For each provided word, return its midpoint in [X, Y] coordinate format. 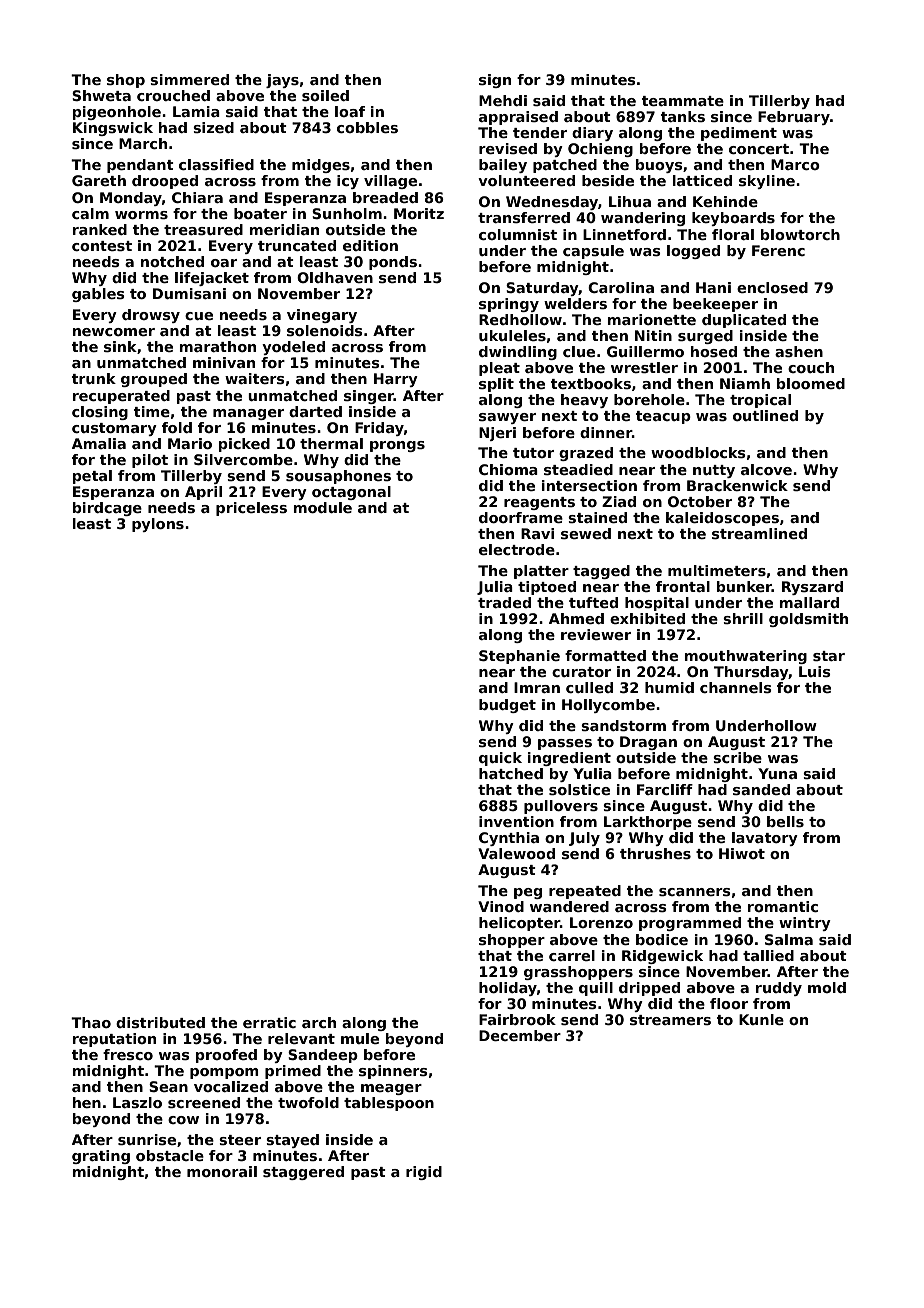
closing [100, 413]
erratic [269, 1022]
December [520, 1035]
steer [240, 1140]
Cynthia [509, 839]
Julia [495, 588]
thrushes [655, 853]
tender [540, 132]
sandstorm [623, 725]
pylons [158, 525]
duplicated [744, 321]
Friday [379, 429]
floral [733, 234]
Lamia [196, 111]
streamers [670, 1020]
